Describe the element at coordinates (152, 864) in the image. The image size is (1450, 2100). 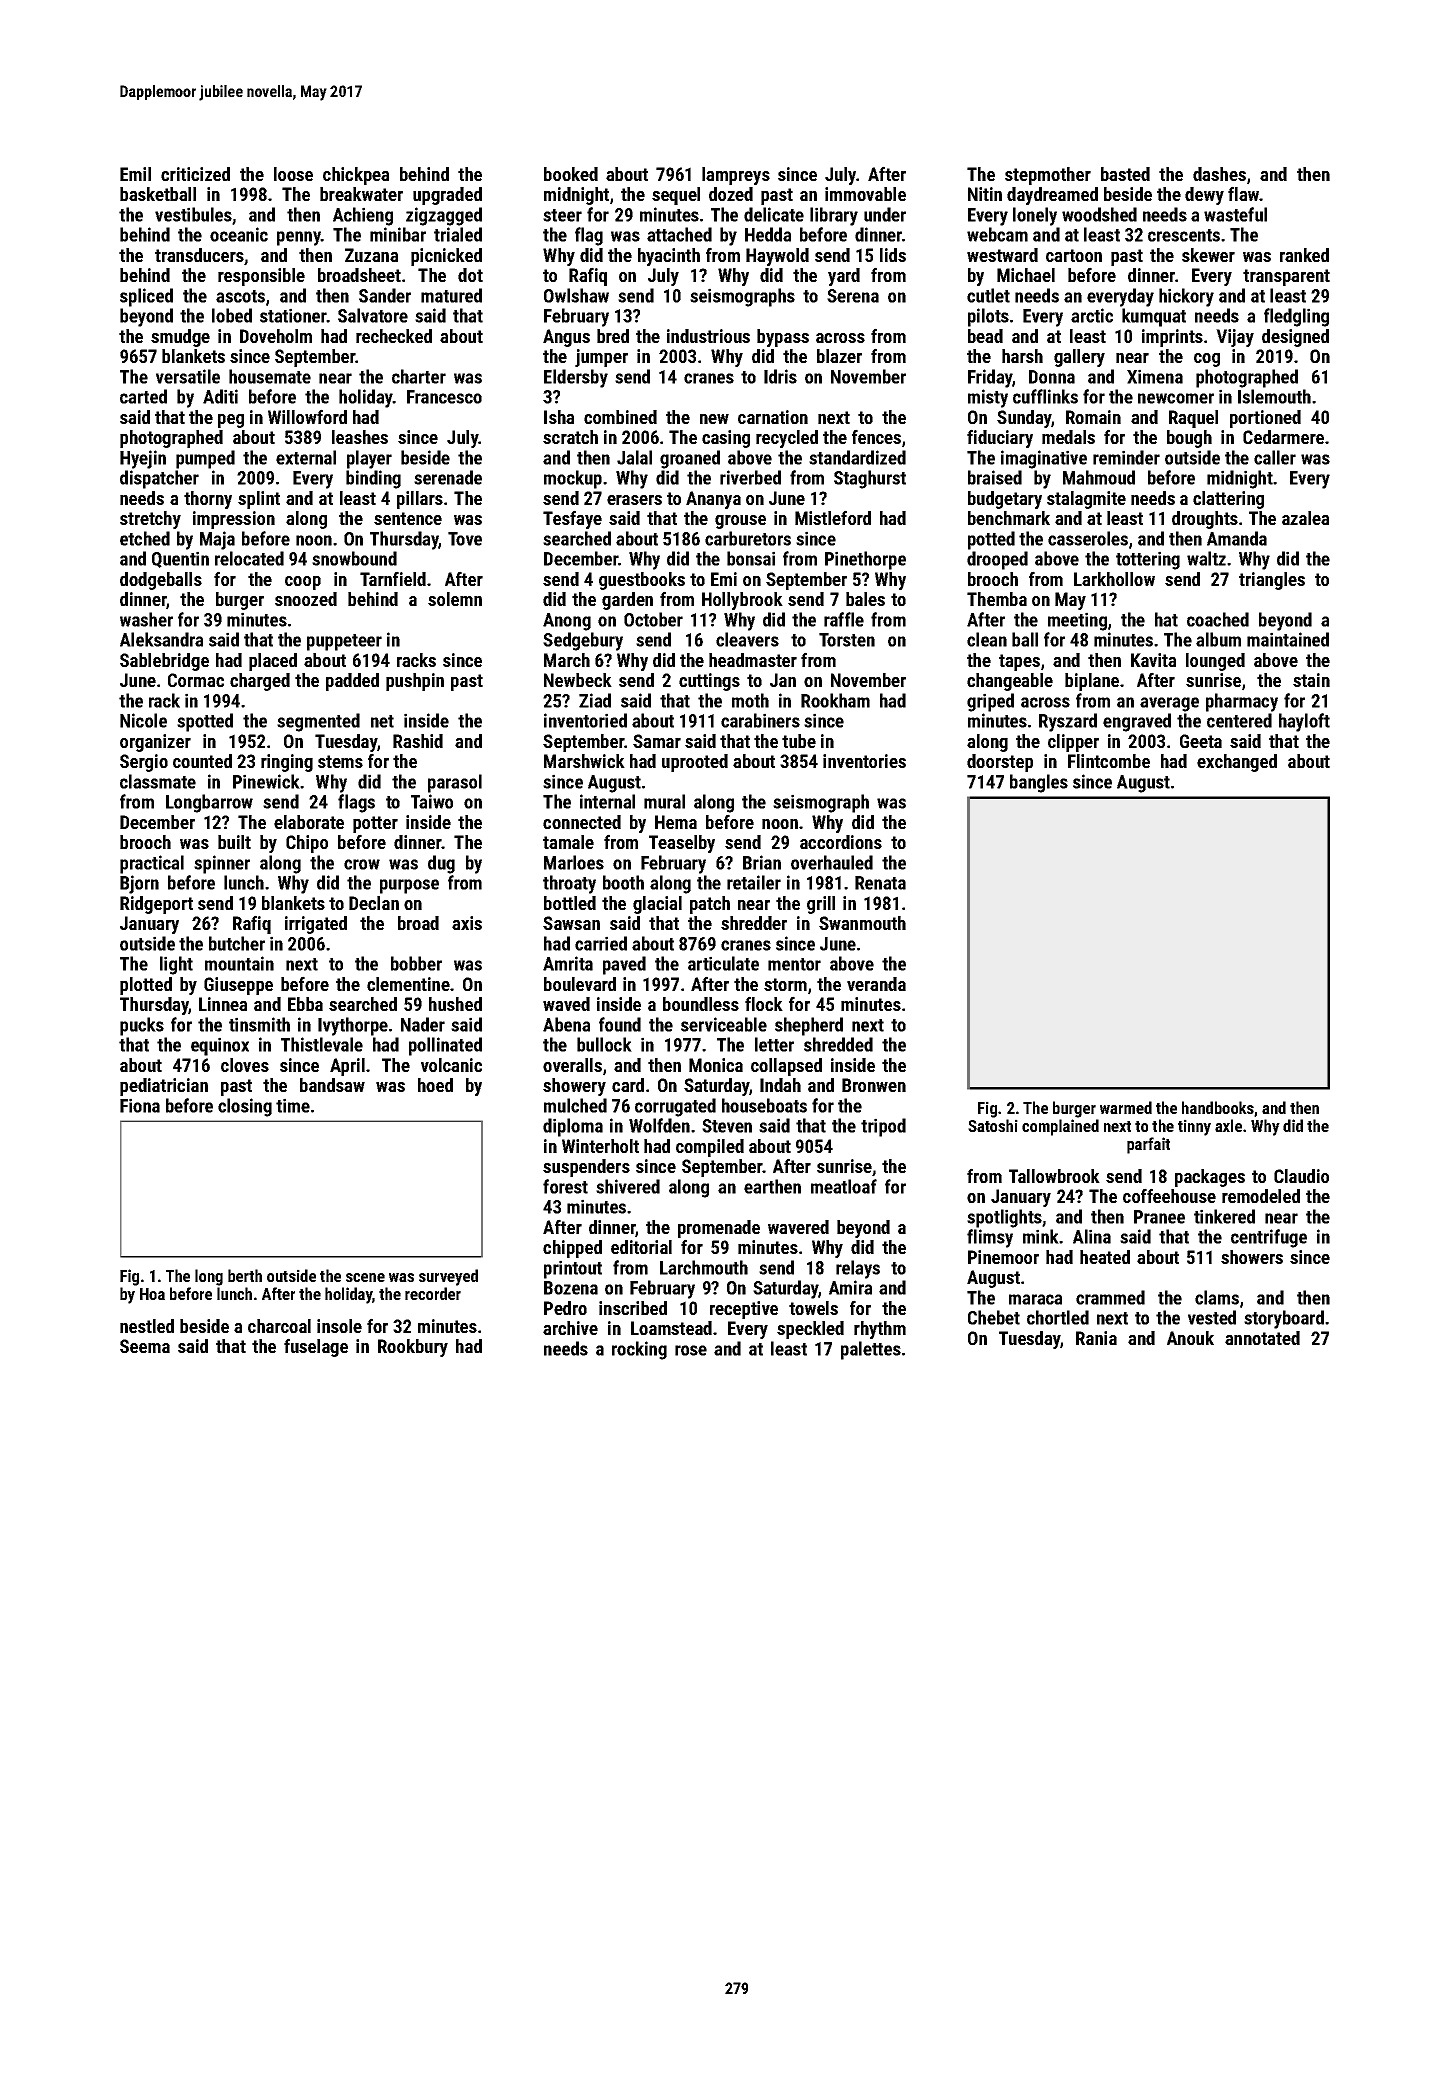
I see `practical` at that location.
